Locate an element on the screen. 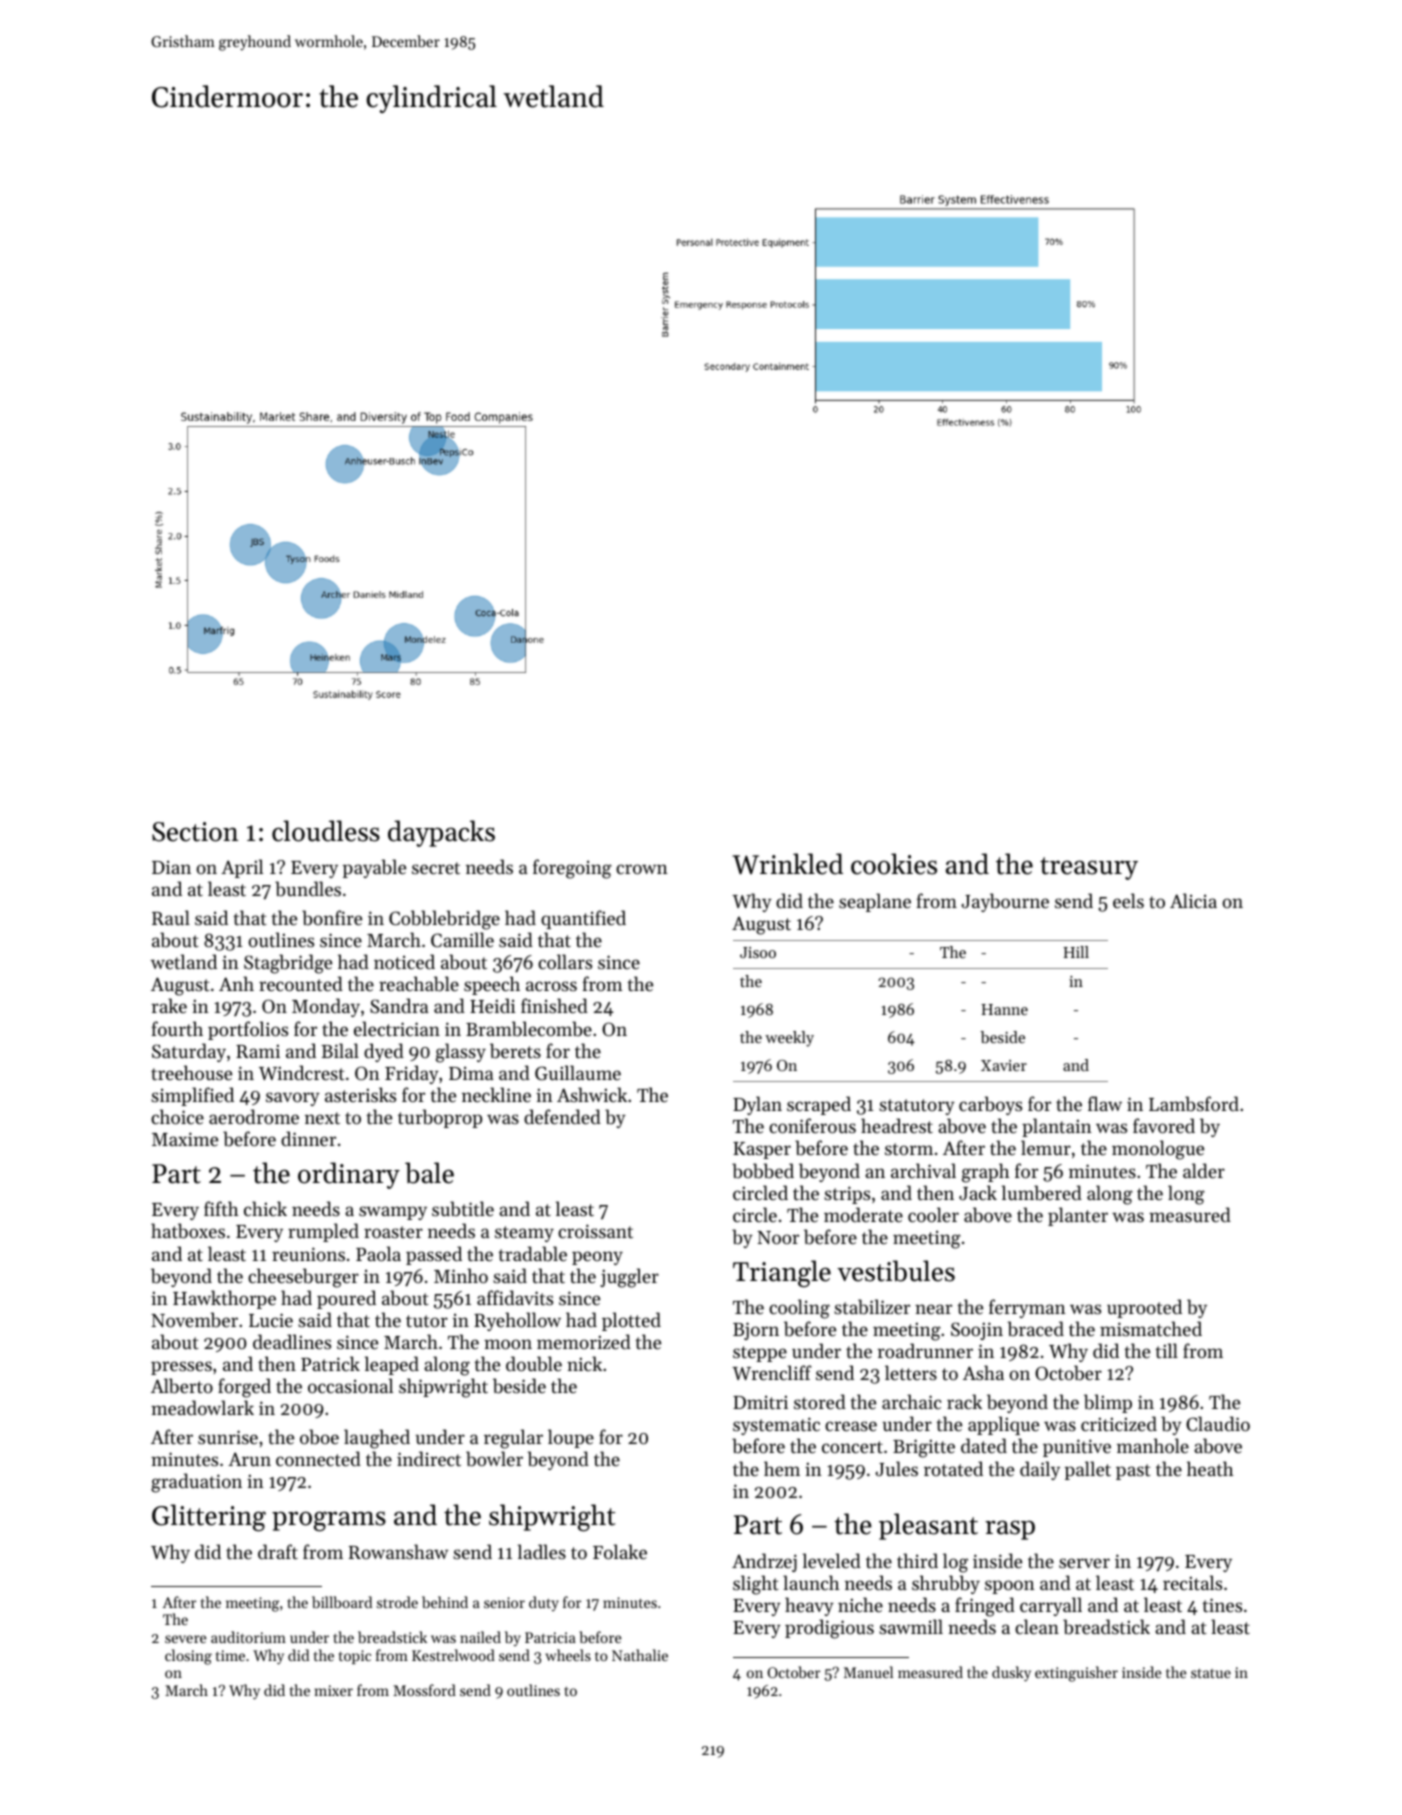 This screenshot has width=1402, height=1815. Folake is located at coordinates (620, 1551).
